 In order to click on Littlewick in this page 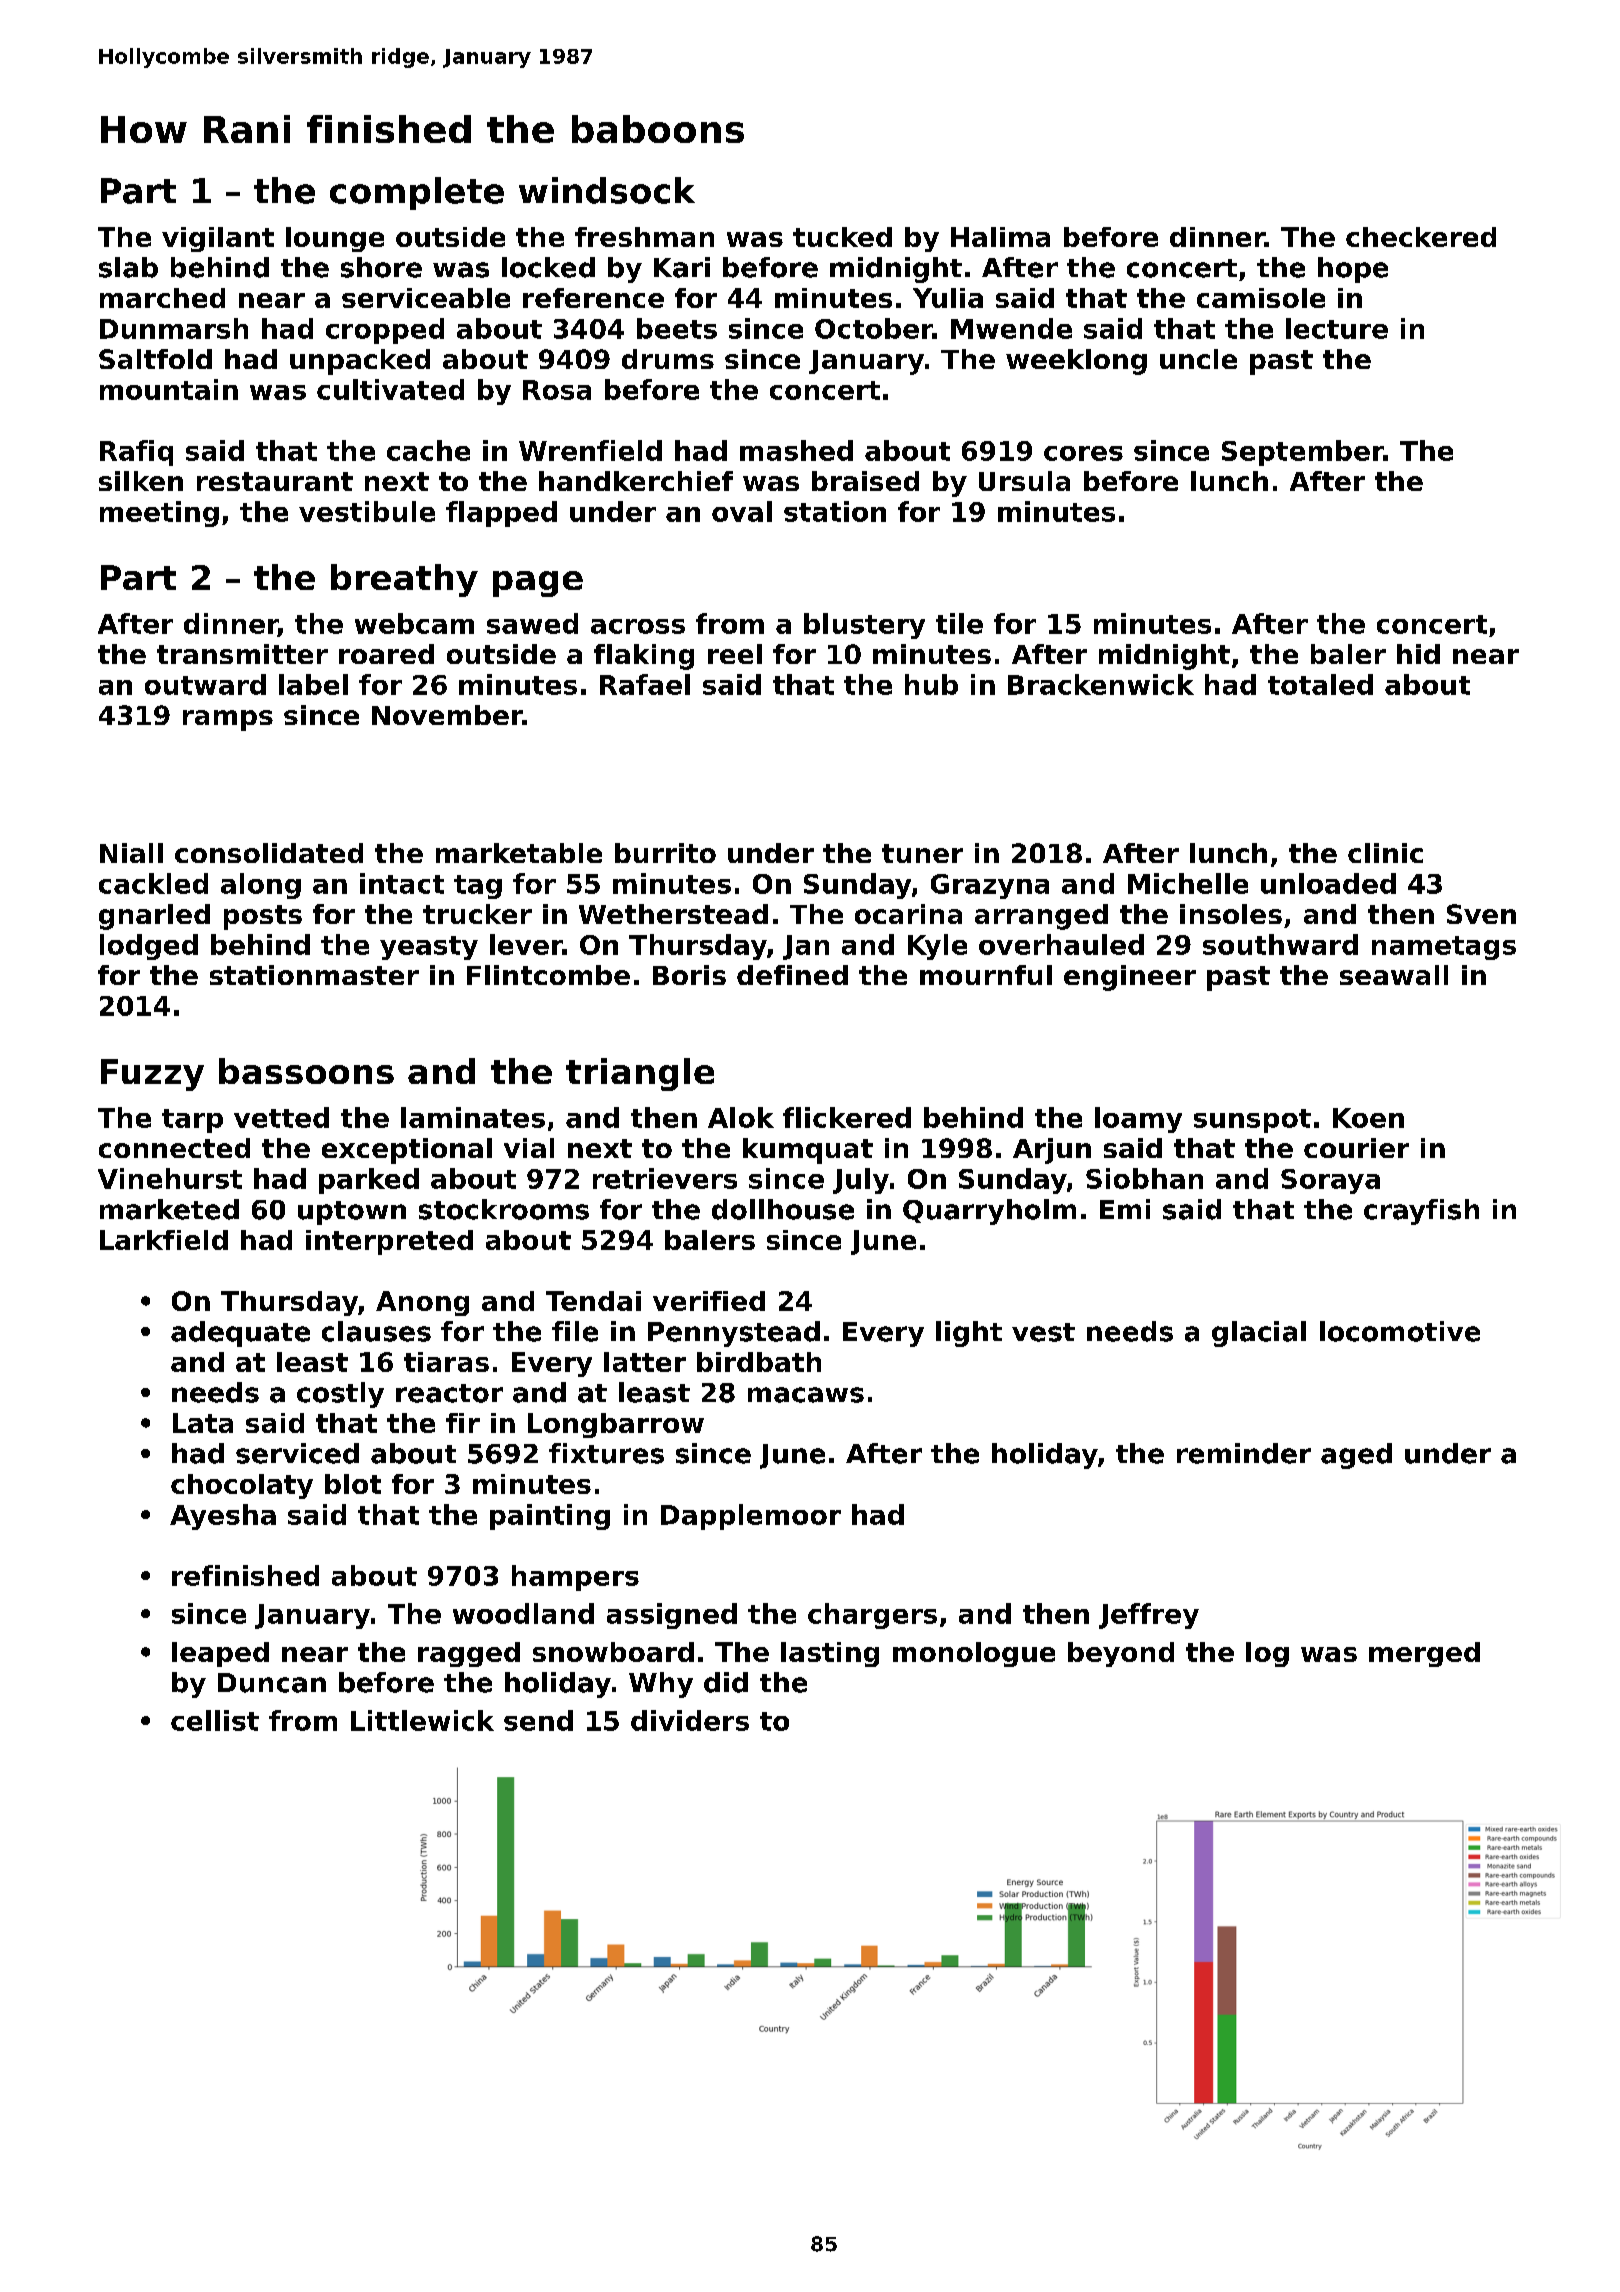, I will do `click(422, 1720)`.
